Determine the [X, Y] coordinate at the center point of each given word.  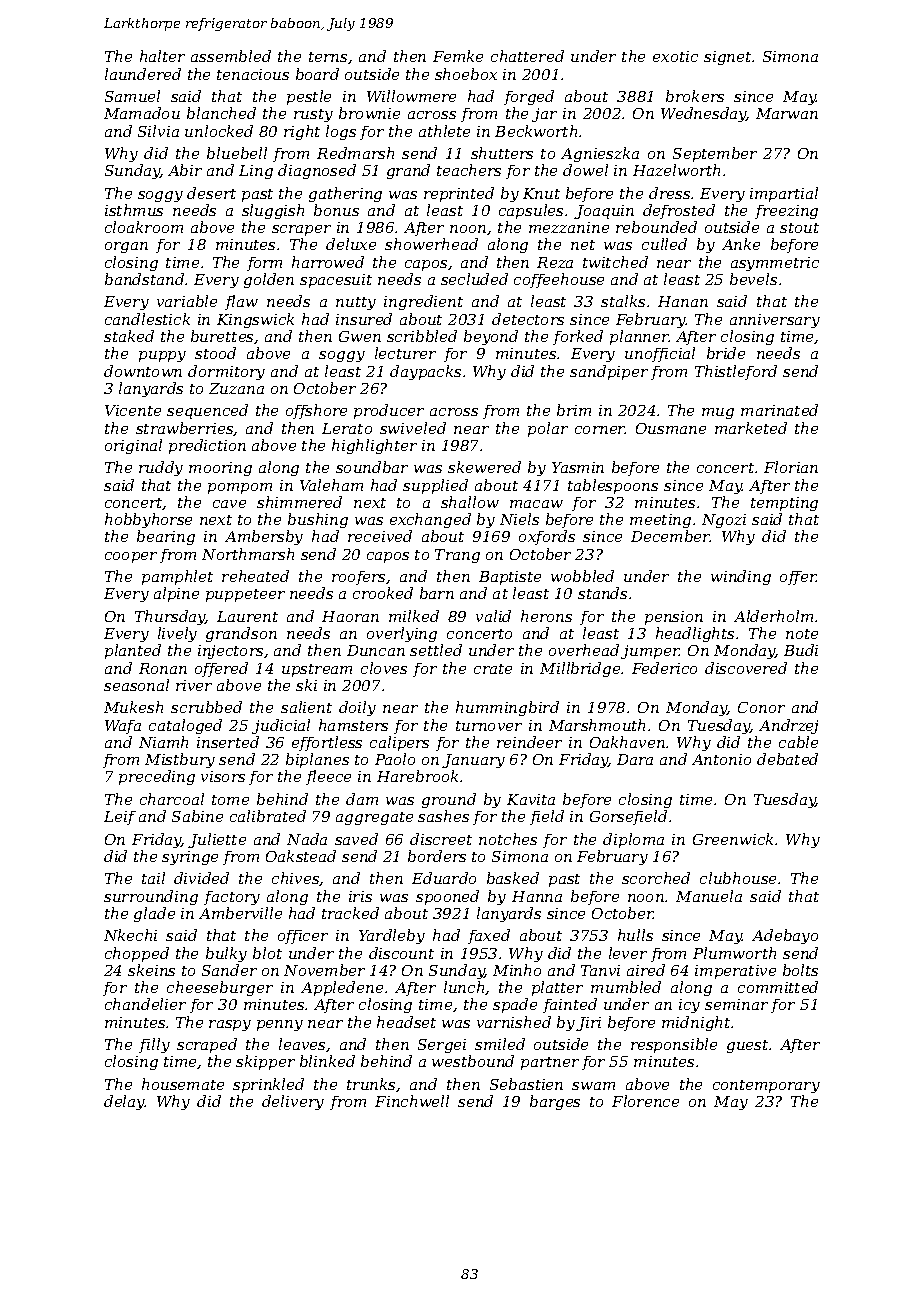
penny [280, 1025]
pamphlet [177, 577]
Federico [664, 668]
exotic [675, 56]
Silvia [158, 131]
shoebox [466, 74]
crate [493, 669]
